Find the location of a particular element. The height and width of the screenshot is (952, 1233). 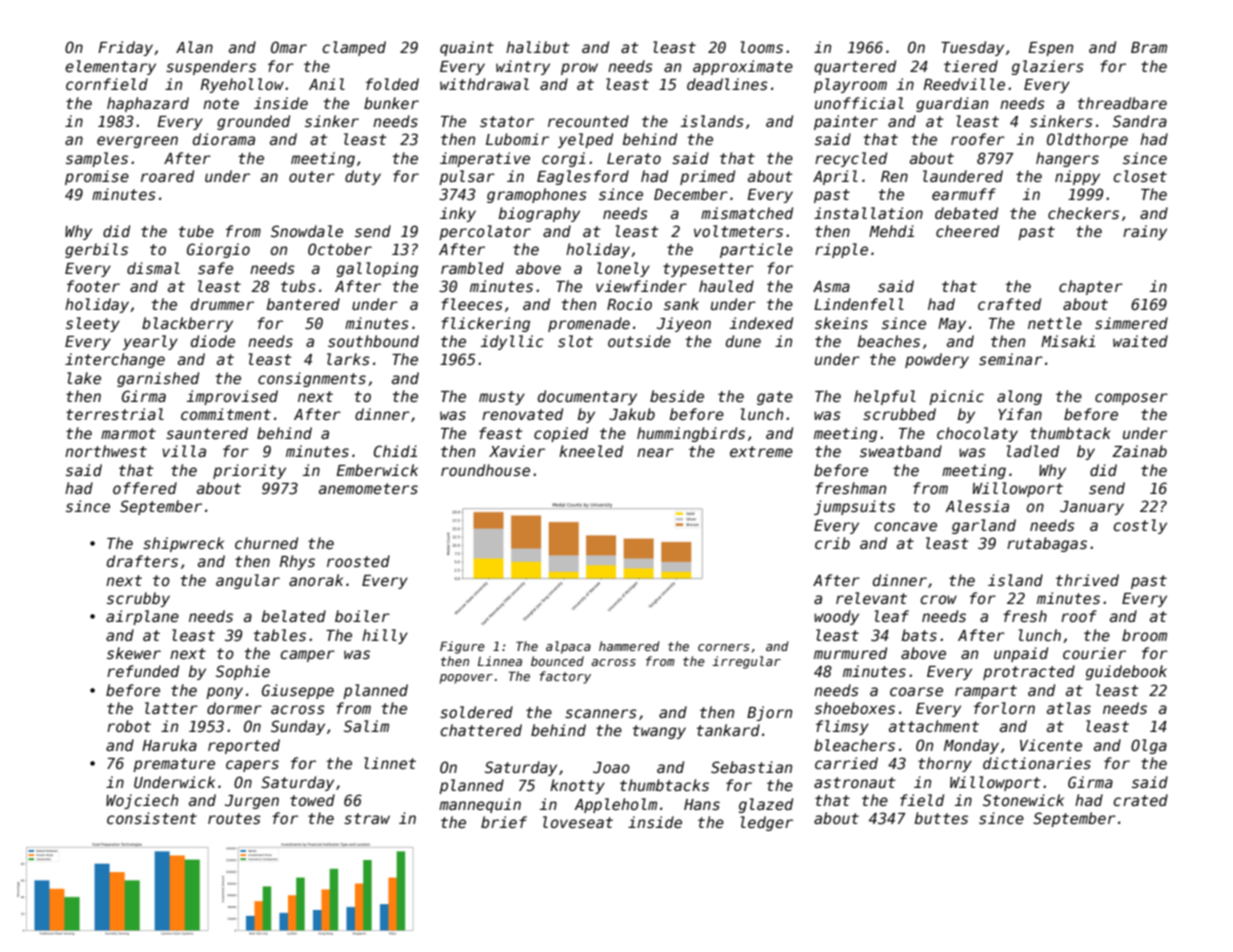

ladled is located at coordinates (1033, 451).
